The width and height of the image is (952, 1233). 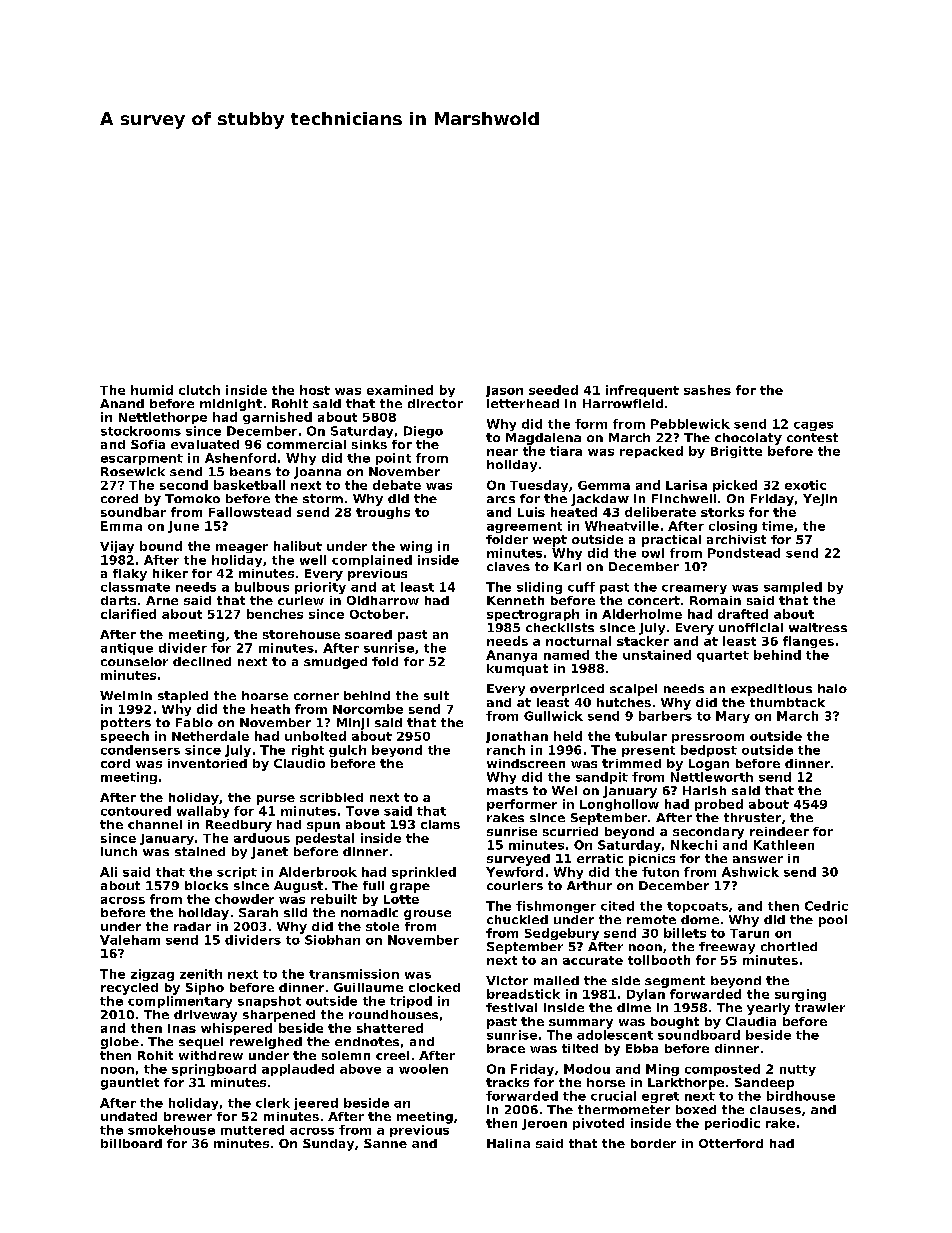 I want to click on stacker, so click(x=643, y=641).
